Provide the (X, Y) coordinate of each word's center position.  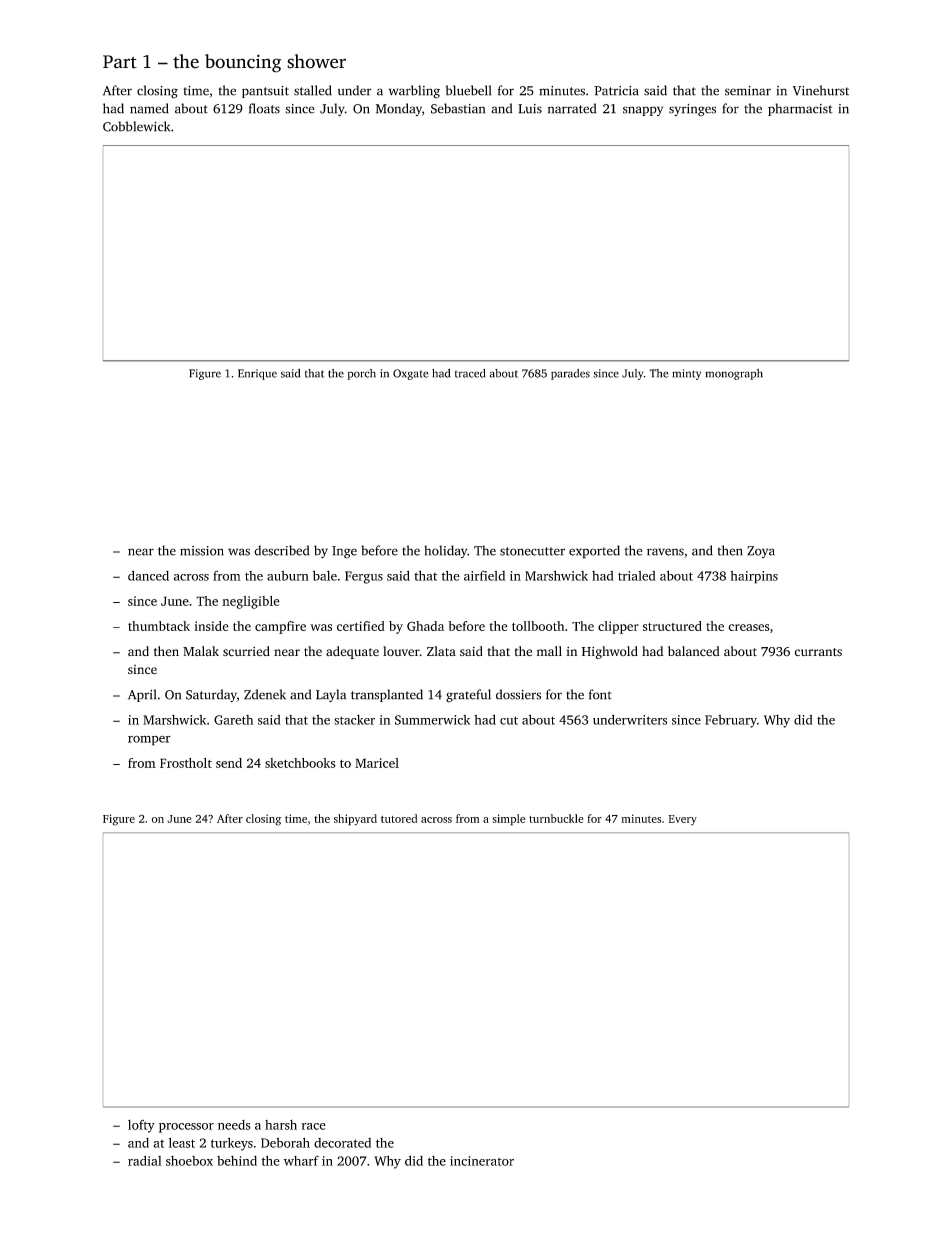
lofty (141, 1126)
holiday (445, 551)
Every (682, 820)
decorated (342, 1143)
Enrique (257, 374)
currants (818, 652)
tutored (399, 818)
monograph (734, 374)
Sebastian (458, 108)
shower (316, 61)
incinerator (482, 1161)
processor (186, 1128)
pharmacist (800, 109)
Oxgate (411, 374)
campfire (280, 627)
